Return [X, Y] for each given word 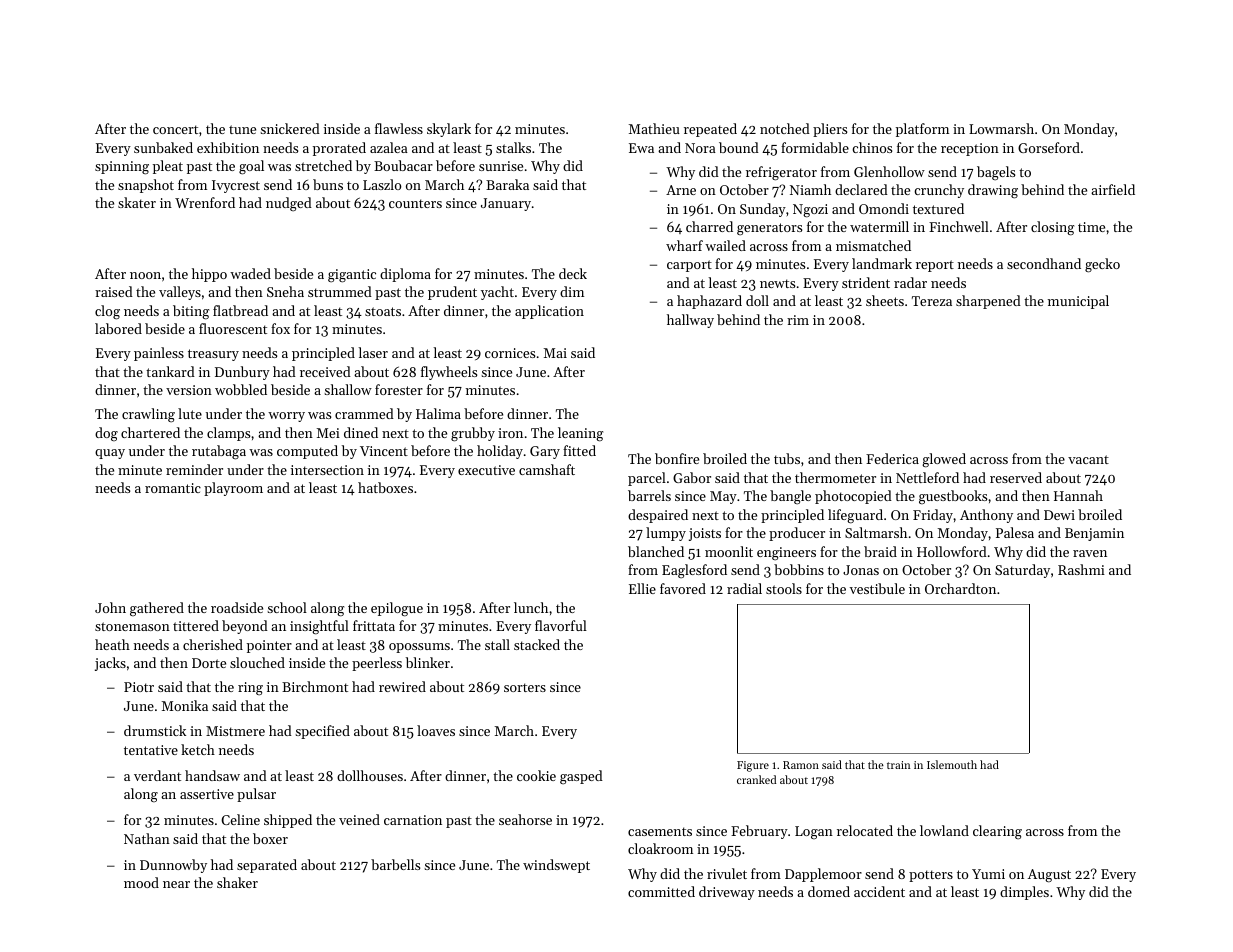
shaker [237, 882]
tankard [170, 371]
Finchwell [959, 226]
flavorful [561, 625]
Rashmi [1081, 569]
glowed [944, 460]
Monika [185, 705]
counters [415, 203]
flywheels [449, 373]
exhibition [228, 147]
